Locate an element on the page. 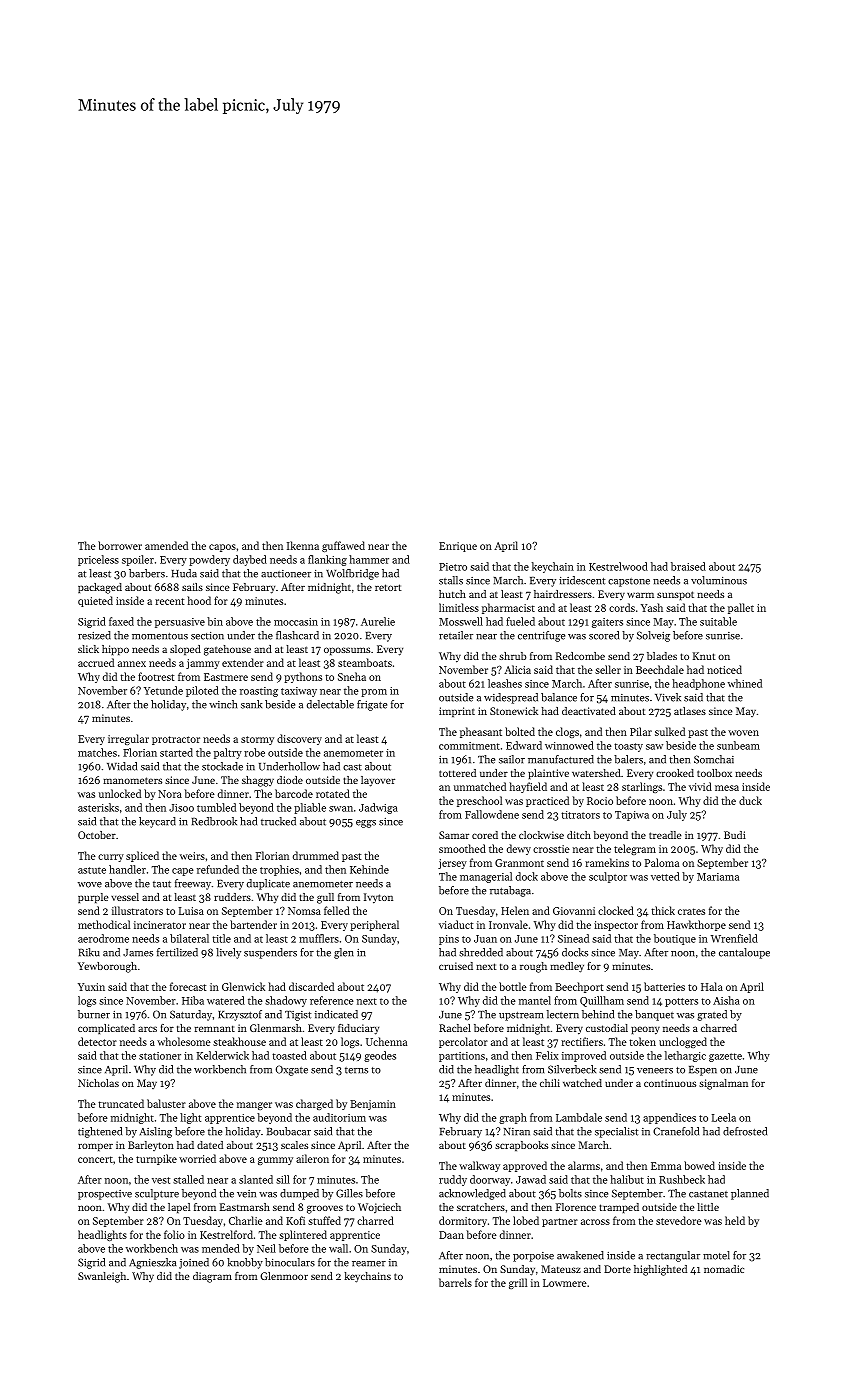 This page has height=1400, width=849. Hala is located at coordinates (712, 986).
